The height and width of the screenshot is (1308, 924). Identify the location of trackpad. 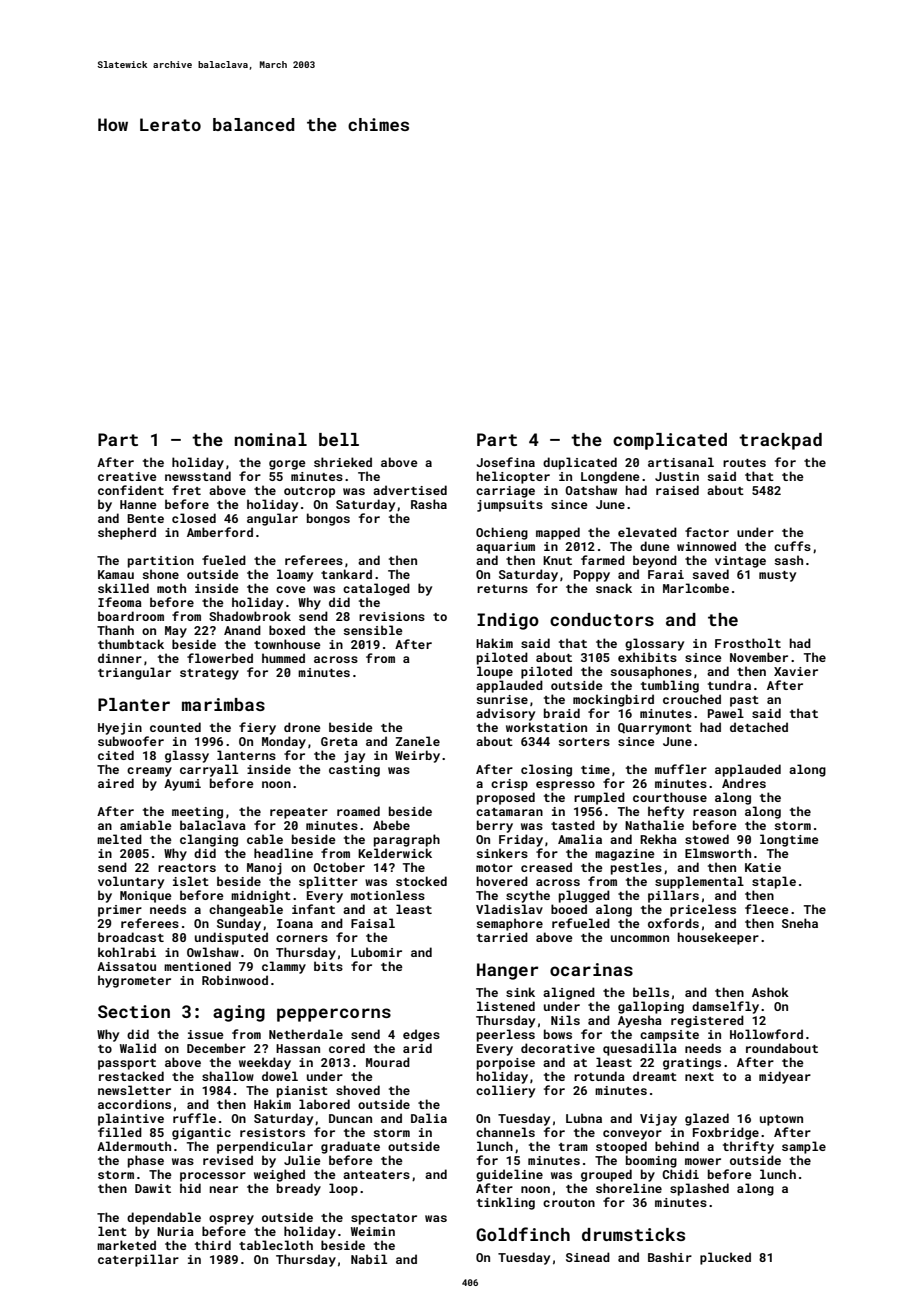
(780, 441).
